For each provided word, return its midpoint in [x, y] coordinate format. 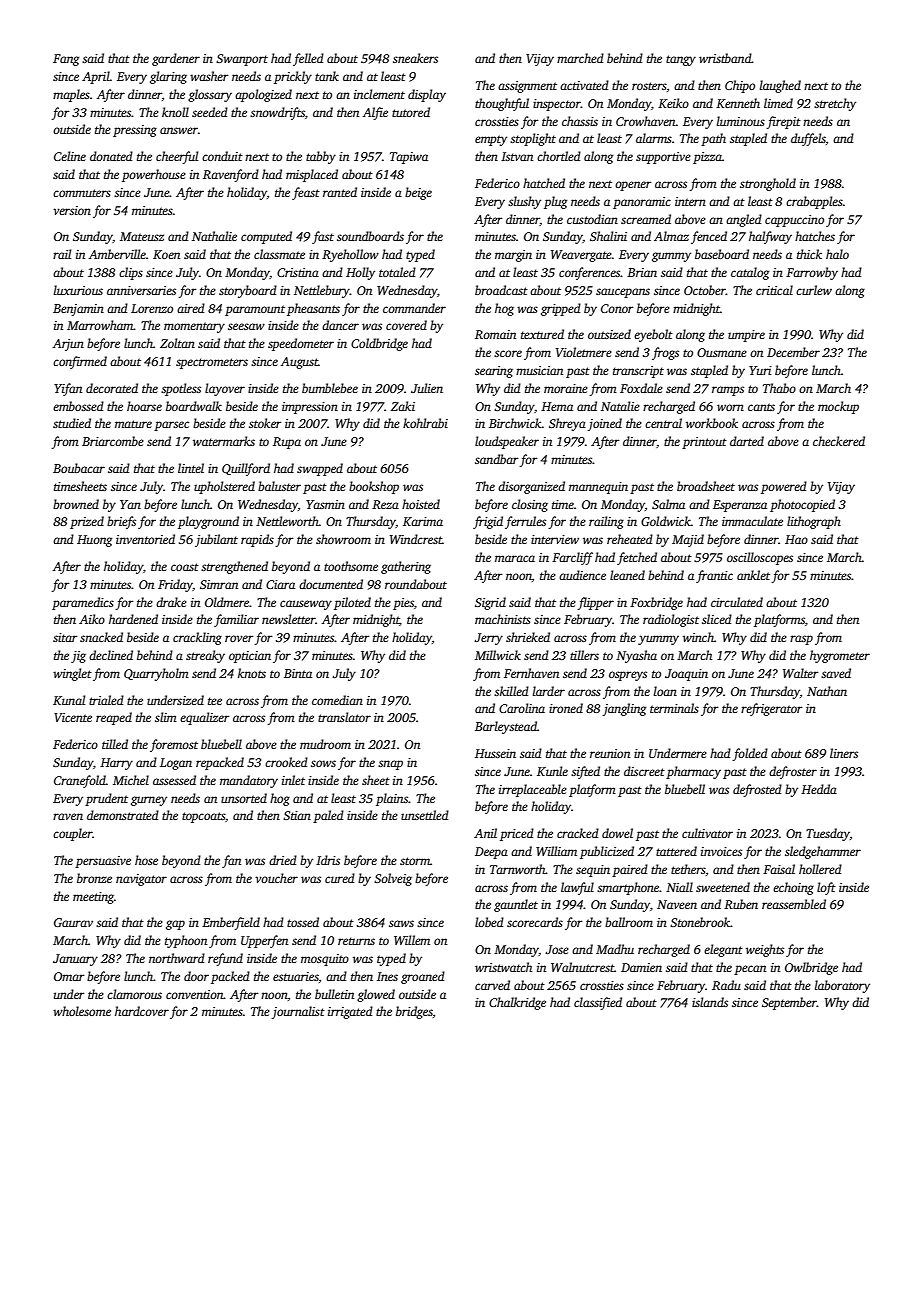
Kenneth [738, 103]
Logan [176, 764]
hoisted [421, 504]
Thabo [779, 388]
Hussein [495, 753]
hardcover [142, 1011]
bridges [414, 1012]
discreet [644, 771]
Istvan [517, 156]
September [789, 1003]
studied [72, 423]
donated [111, 156]
